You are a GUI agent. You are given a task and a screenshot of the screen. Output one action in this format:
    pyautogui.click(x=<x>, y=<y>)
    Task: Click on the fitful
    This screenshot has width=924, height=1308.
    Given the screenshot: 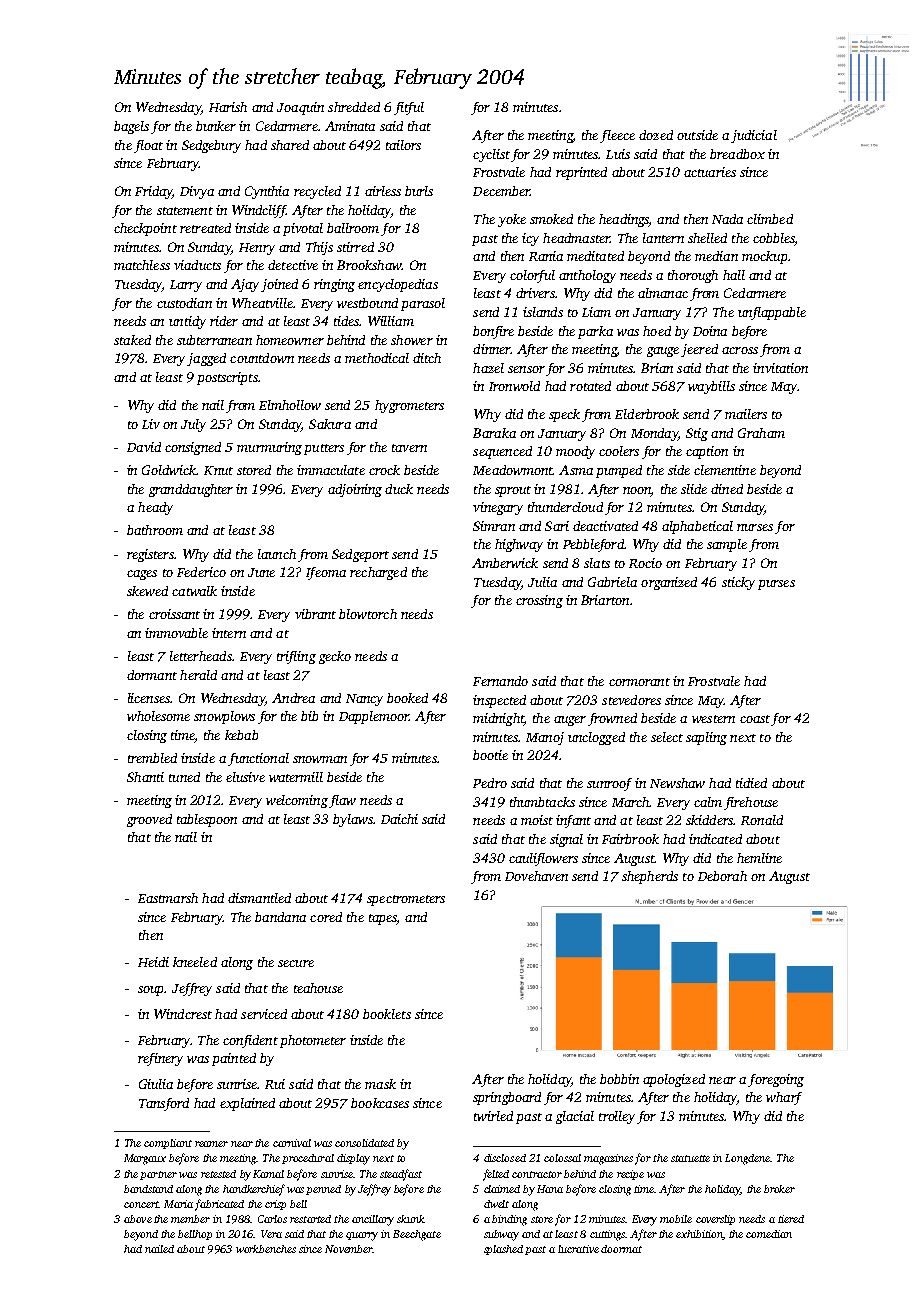 What is the action you would take?
    pyautogui.click(x=409, y=108)
